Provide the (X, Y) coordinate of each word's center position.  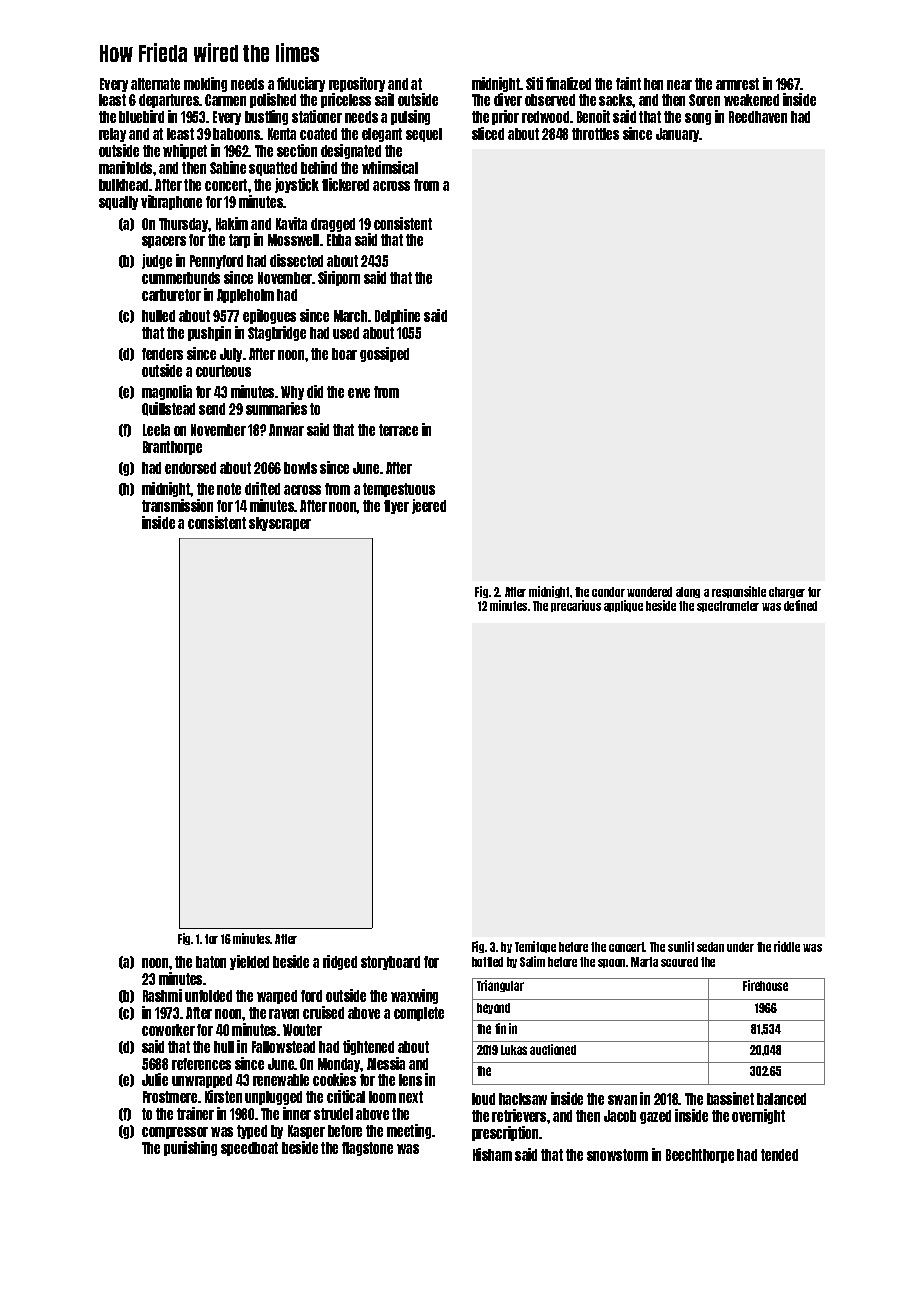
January (678, 135)
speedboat (249, 1149)
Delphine (397, 316)
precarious (576, 606)
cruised (323, 1012)
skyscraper (280, 524)
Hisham (492, 1154)
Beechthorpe (700, 1156)
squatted (273, 169)
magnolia (167, 392)
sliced (488, 133)
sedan (710, 947)
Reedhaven (758, 117)
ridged (340, 962)
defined (800, 605)
